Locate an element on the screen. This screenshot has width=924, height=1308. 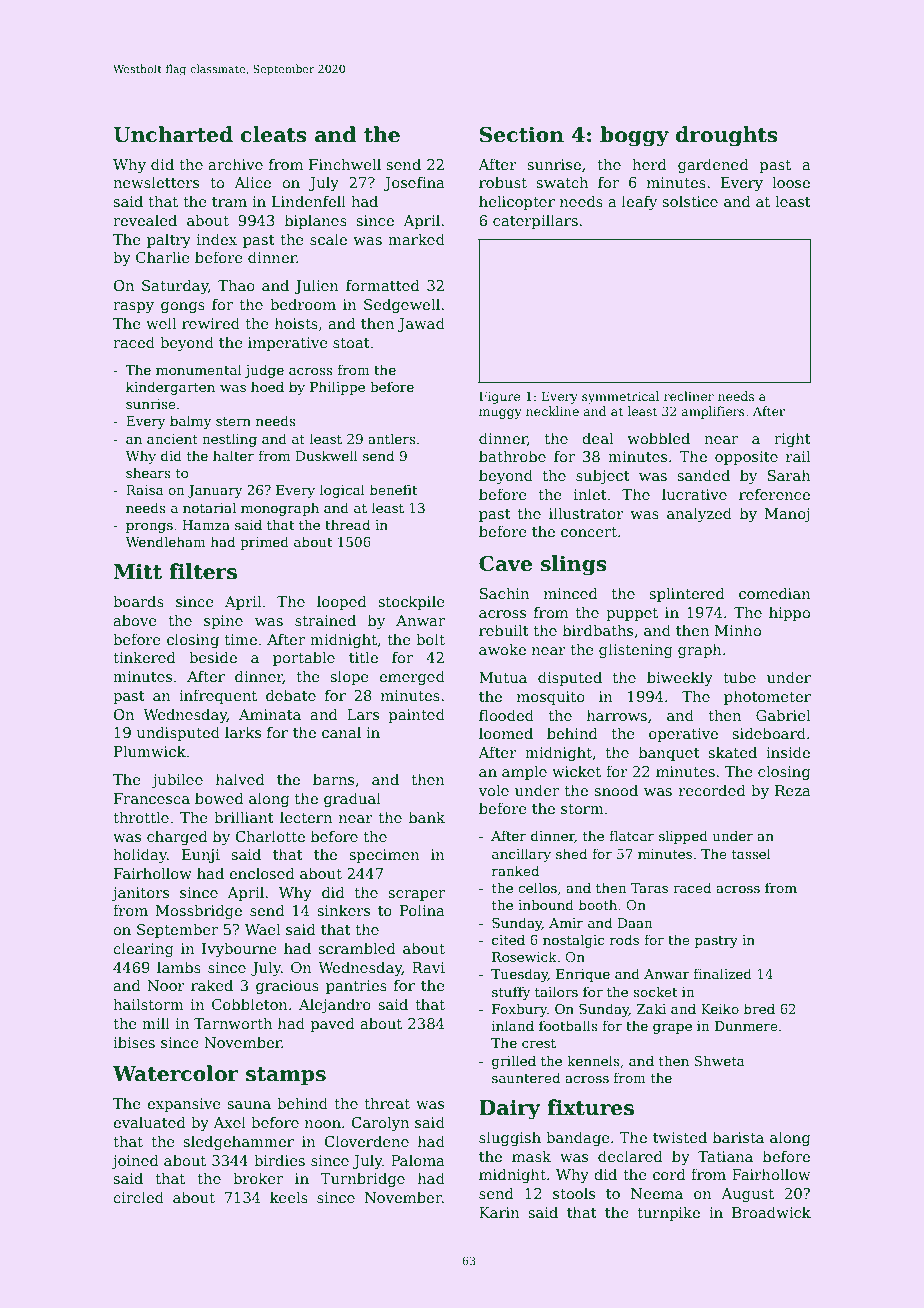
Karin is located at coordinates (499, 1212).
